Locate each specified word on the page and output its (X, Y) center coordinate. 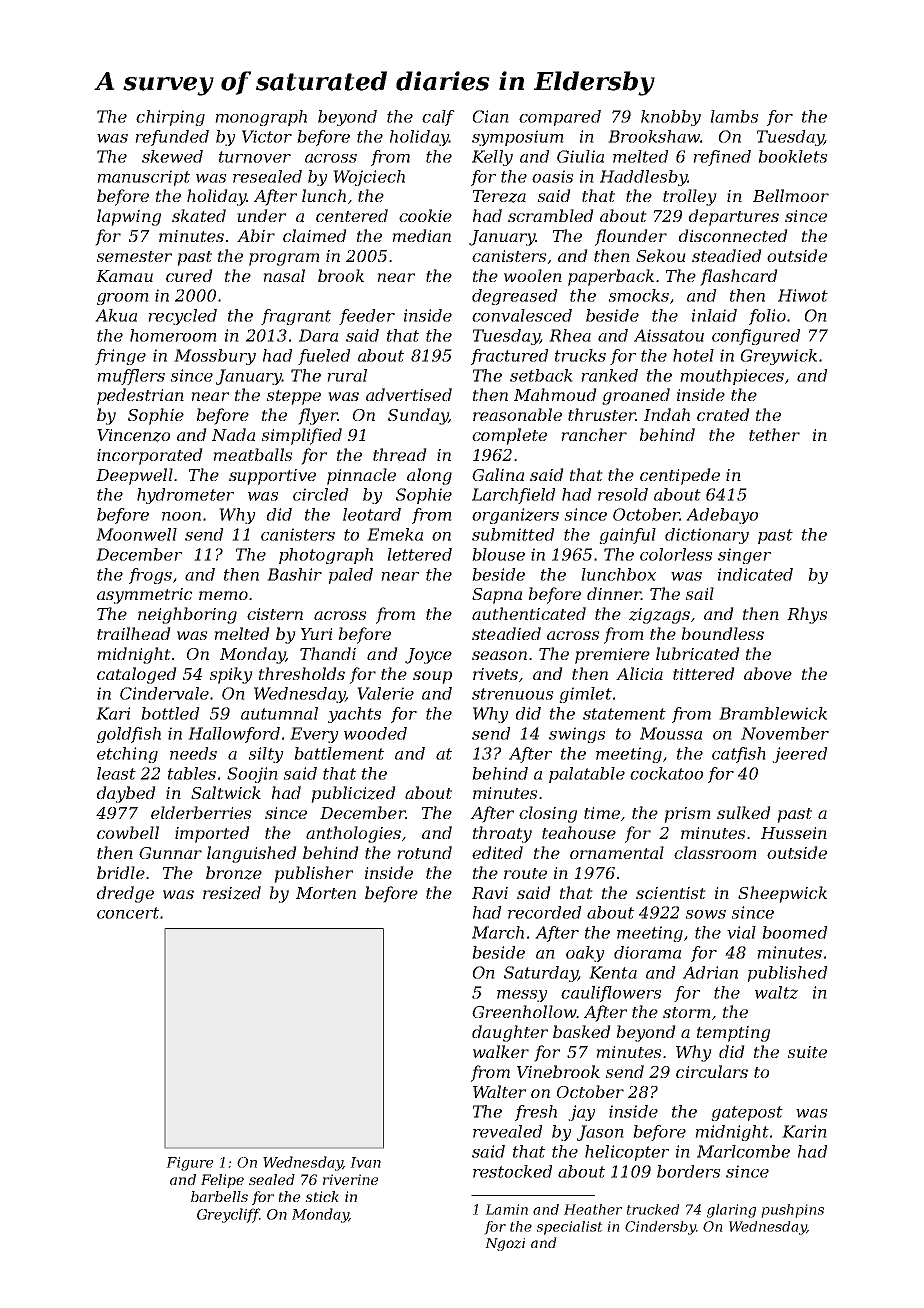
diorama (647, 952)
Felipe (222, 1181)
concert (128, 913)
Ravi (490, 893)
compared (560, 118)
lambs (734, 116)
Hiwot (803, 295)
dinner (614, 593)
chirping (170, 118)
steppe (293, 397)
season (499, 655)
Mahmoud (555, 394)
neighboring (187, 615)
